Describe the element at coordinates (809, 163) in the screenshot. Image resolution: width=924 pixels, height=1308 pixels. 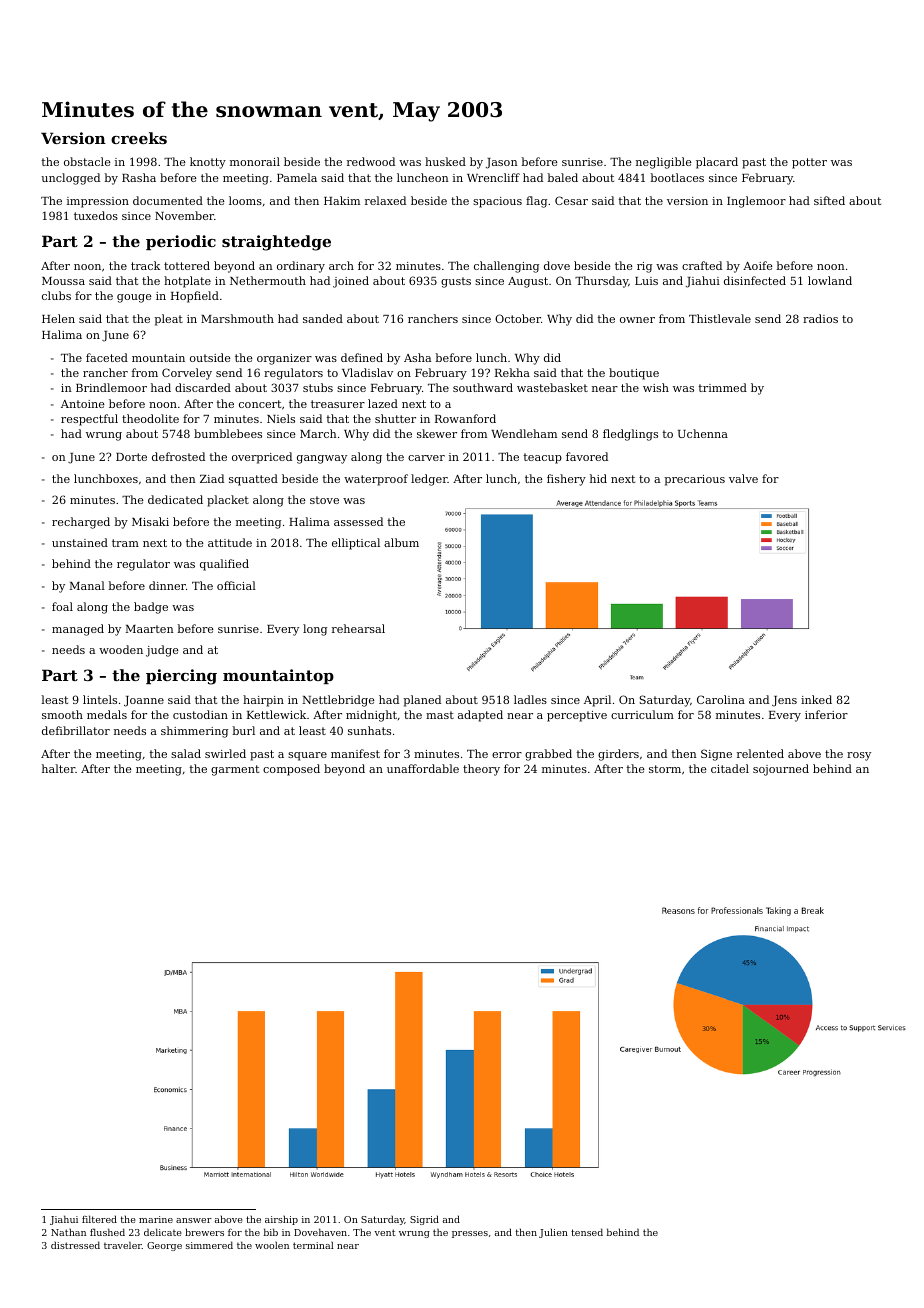
I see `potter` at that location.
